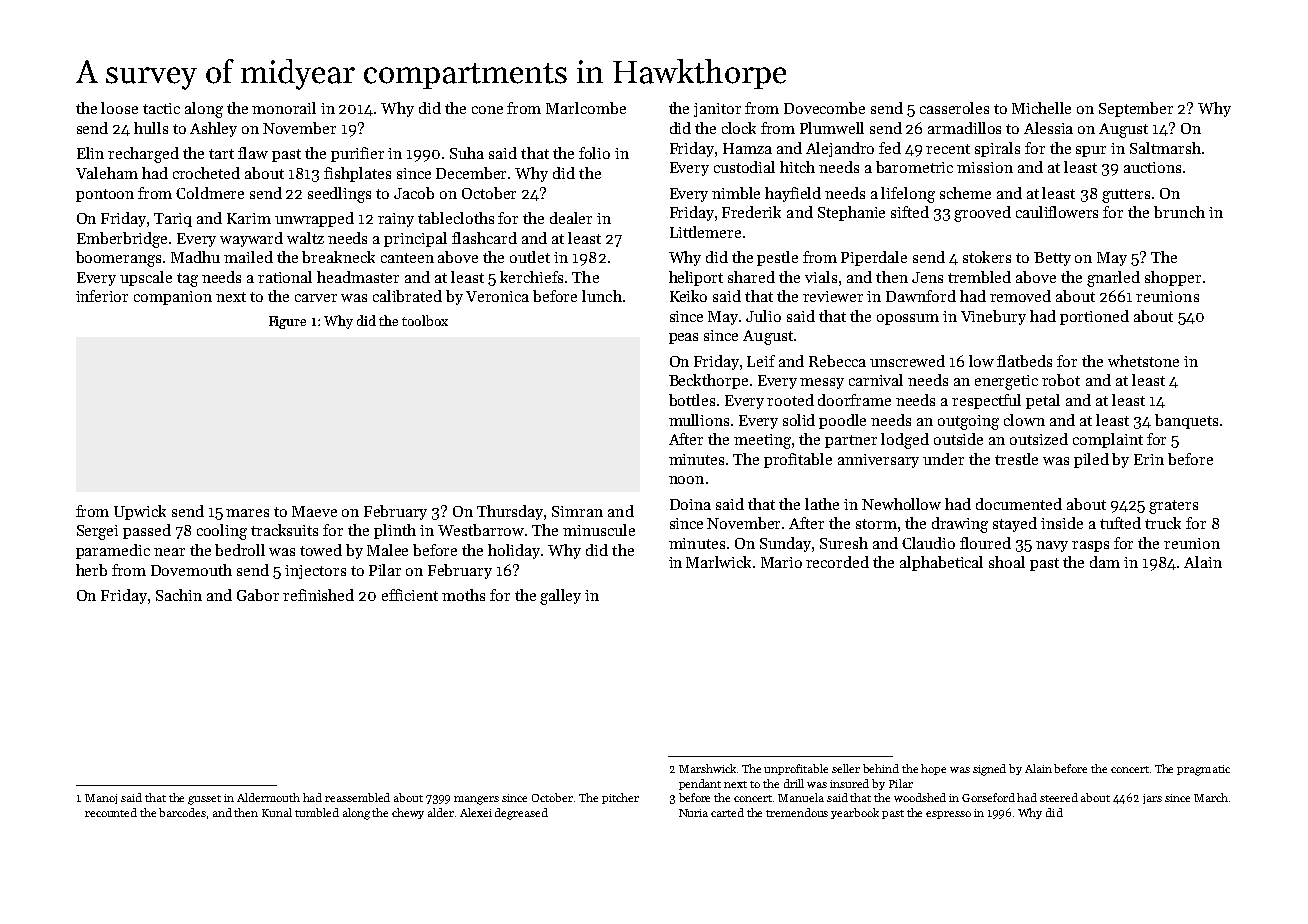 Image resolution: width=1308 pixels, height=924 pixels. Describe the element at coordinates (586, 108) in the page. I see `Marlcombe` at that location.
